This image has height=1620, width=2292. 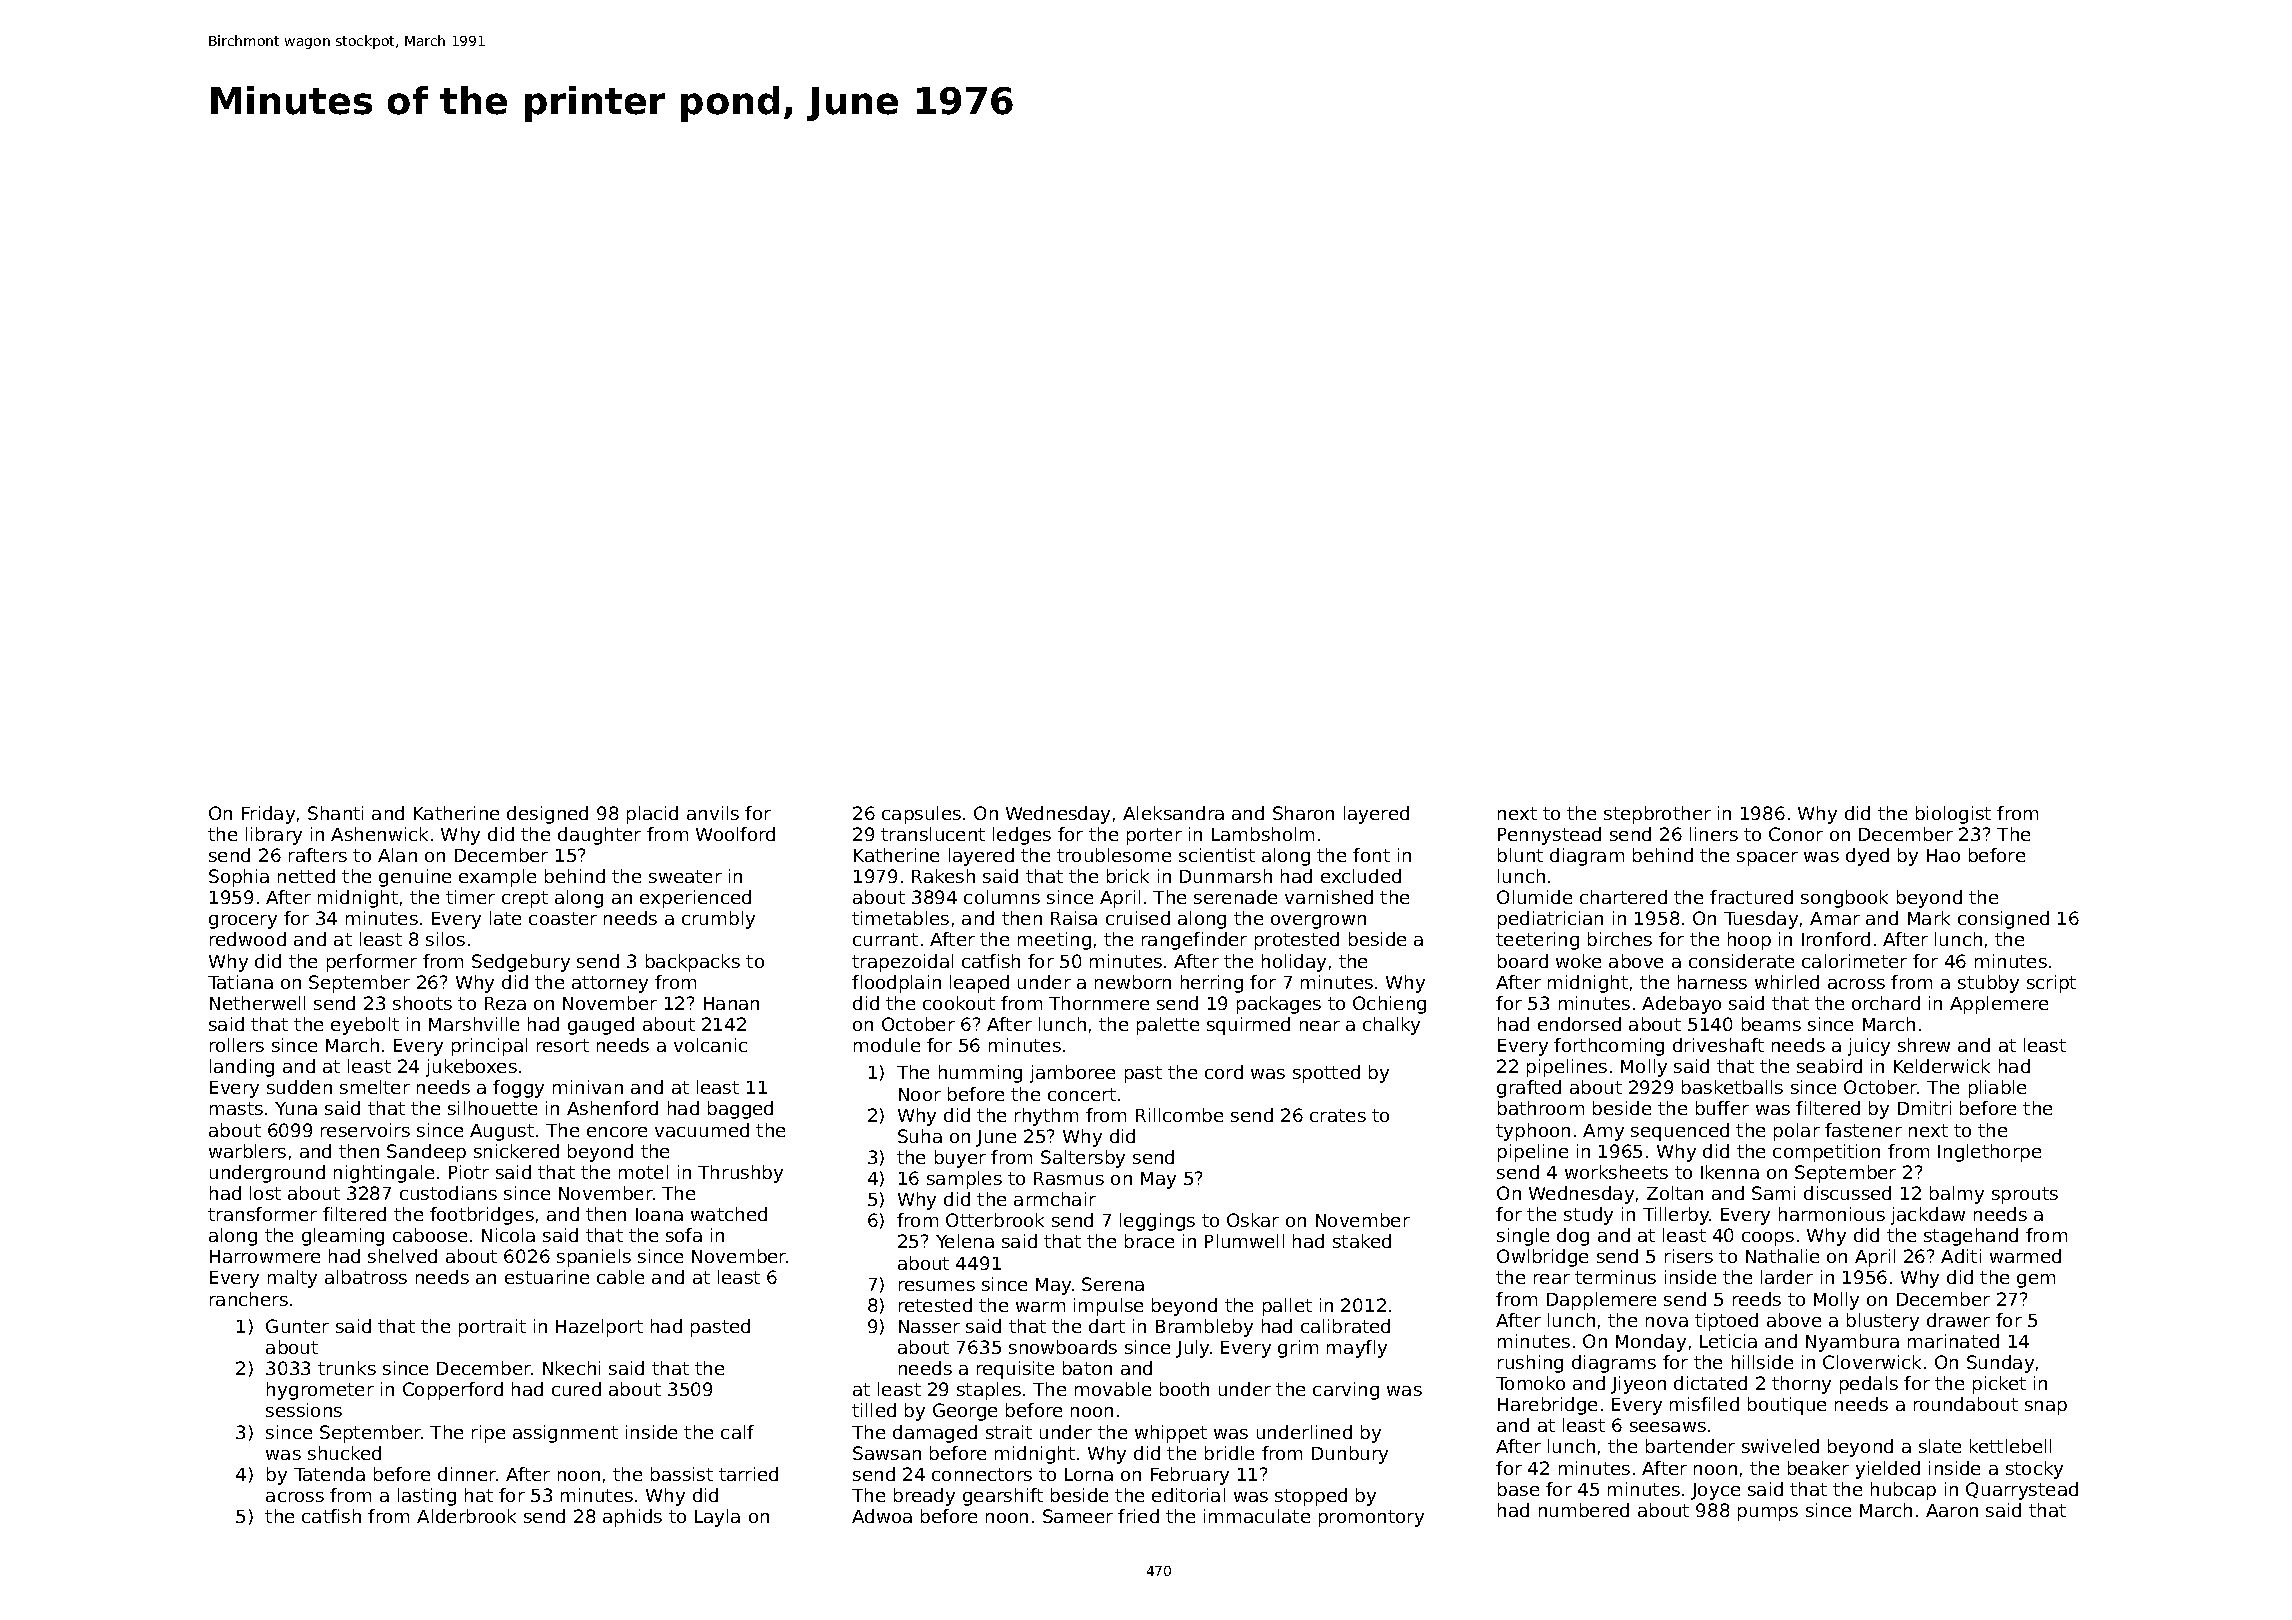 What do you see at coordinates (1714, 834) in the image?
I see `liners` at bounding box center [1714, 834].
